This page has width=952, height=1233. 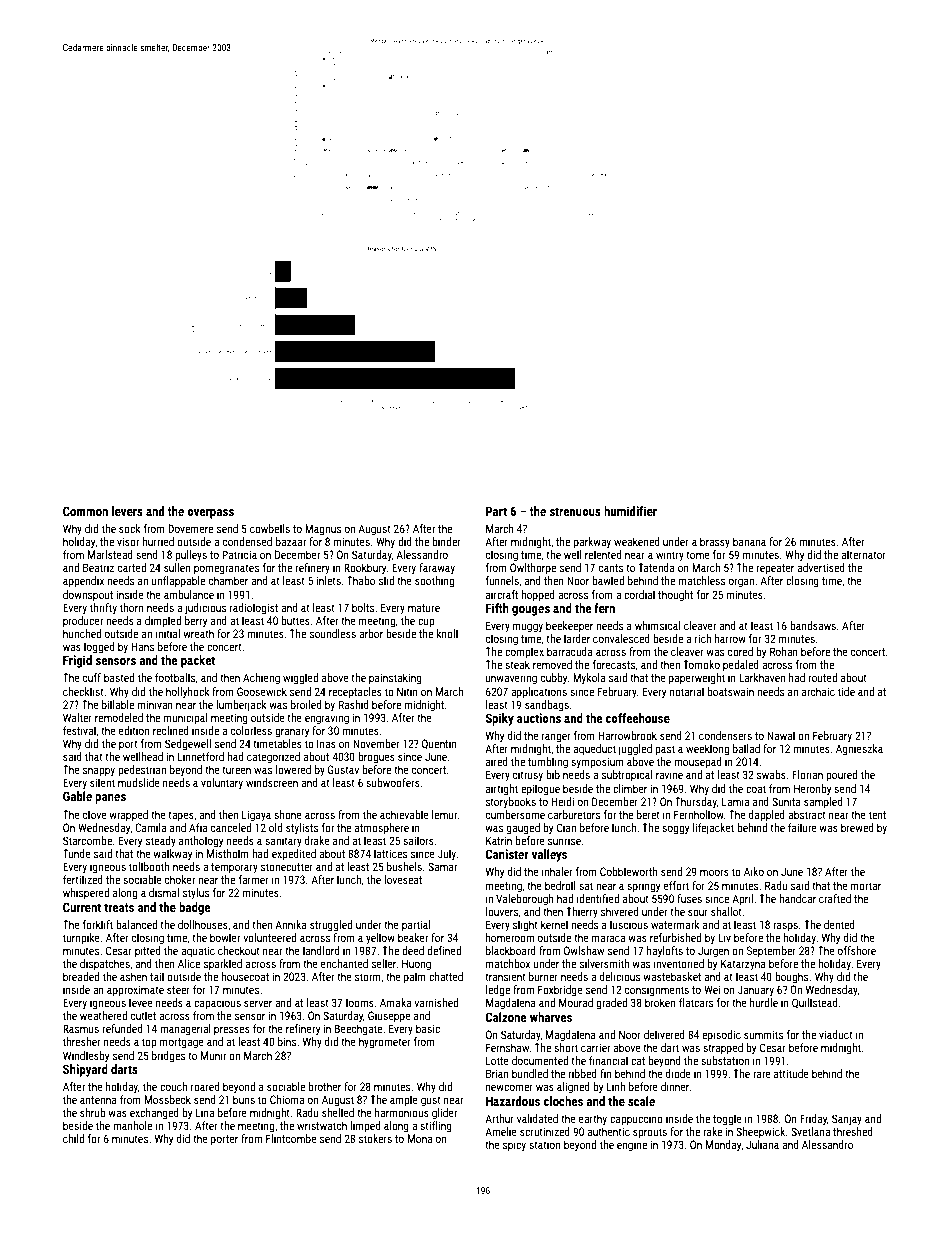 I want to click on tide, so click(x=846, y=691).
